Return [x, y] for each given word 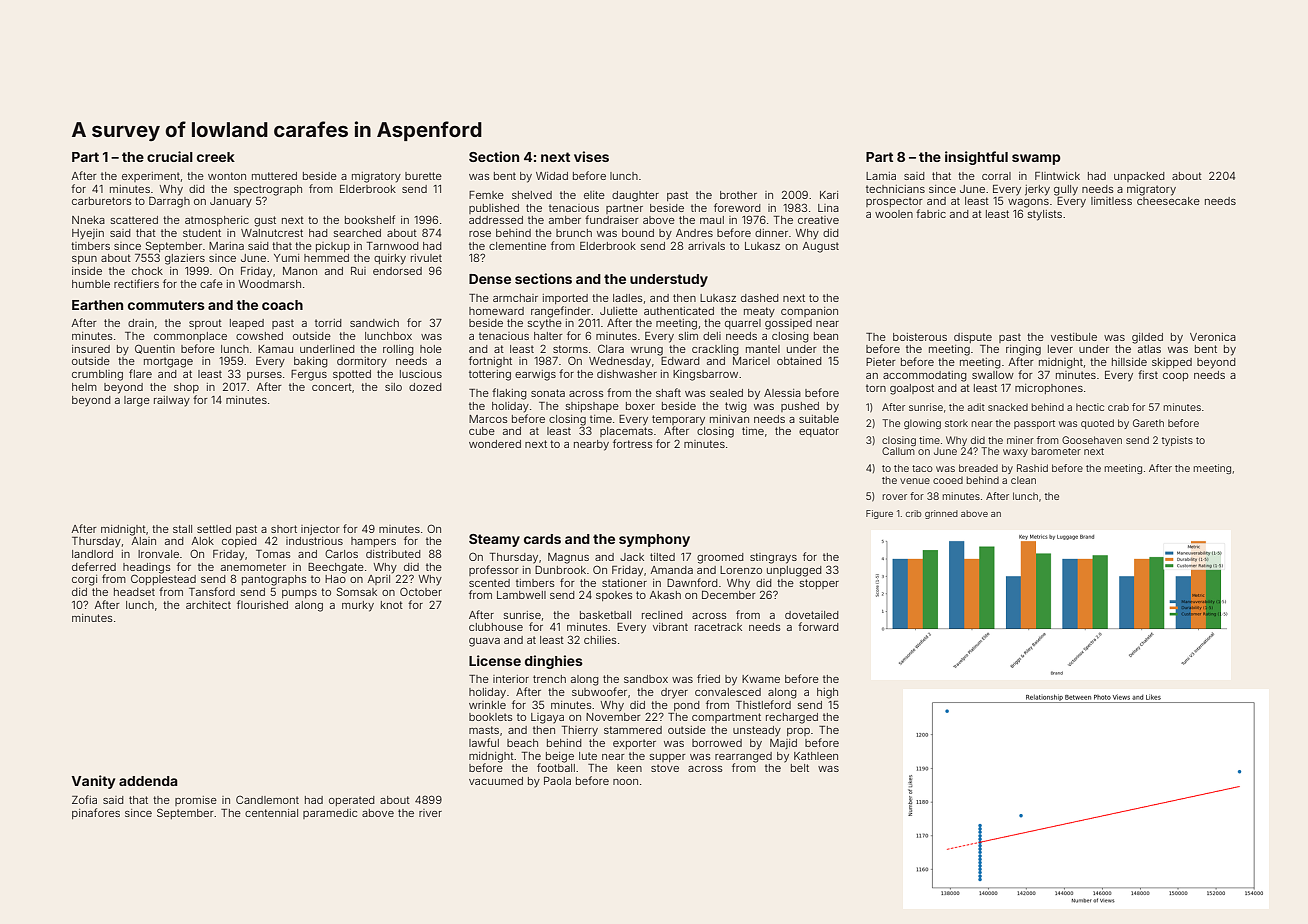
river [430, 813]
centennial [271, 813]
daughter [635, 196]
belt [800, 768]
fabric [931, 213]
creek [216, 157]
